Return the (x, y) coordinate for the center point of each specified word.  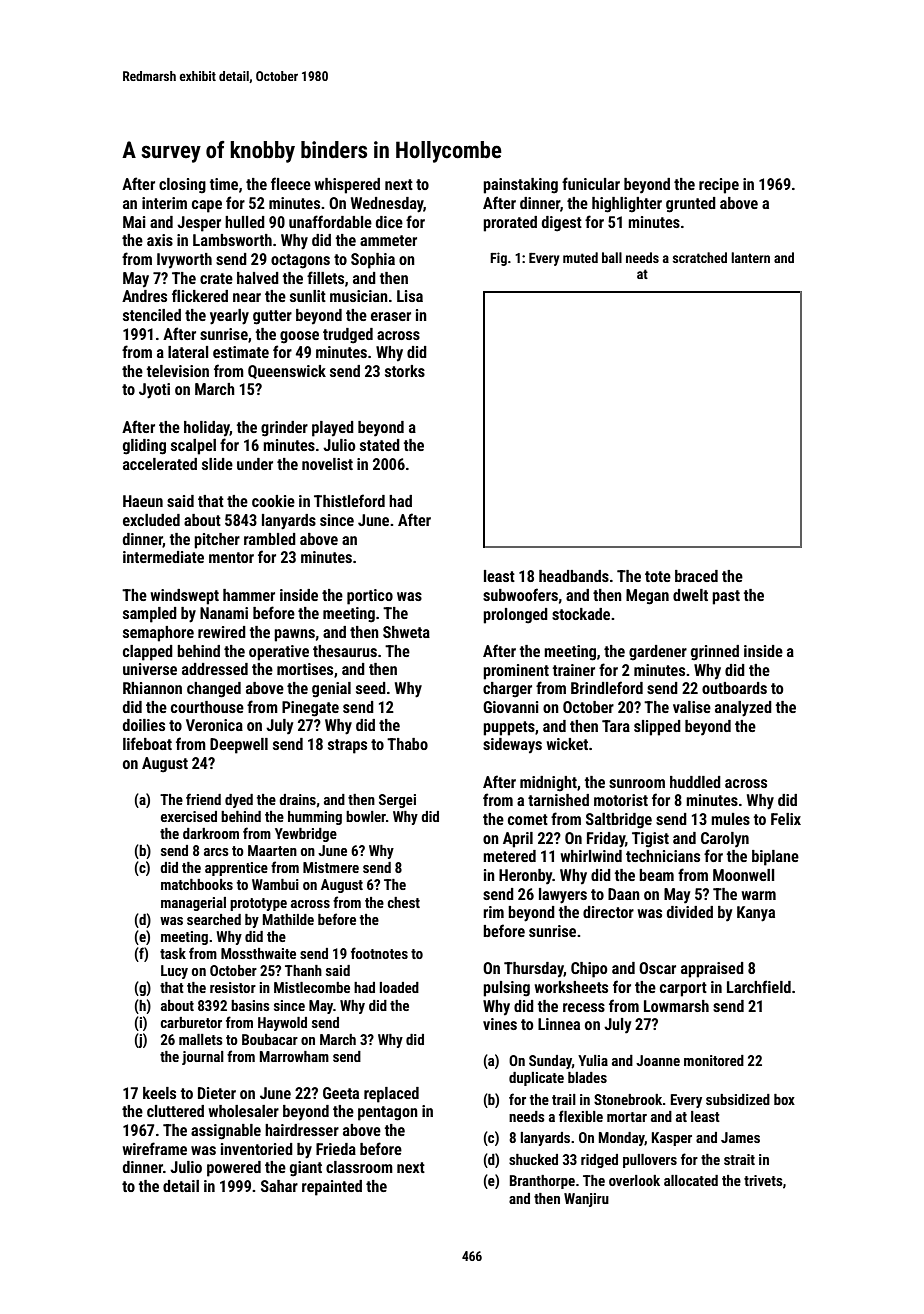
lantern (750, 257)
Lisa (410, 296)
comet (528, 819)
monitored (714, 1060)
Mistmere (331, 867)
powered (234, 1169)
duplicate (536, 1079)
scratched (700, 257)
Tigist (650, 840)
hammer (249, 595)
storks (405, 371)
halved (258, 278)
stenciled (152, 315)
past (726, 597)
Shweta (406, 632)
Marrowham (294, 1056)
